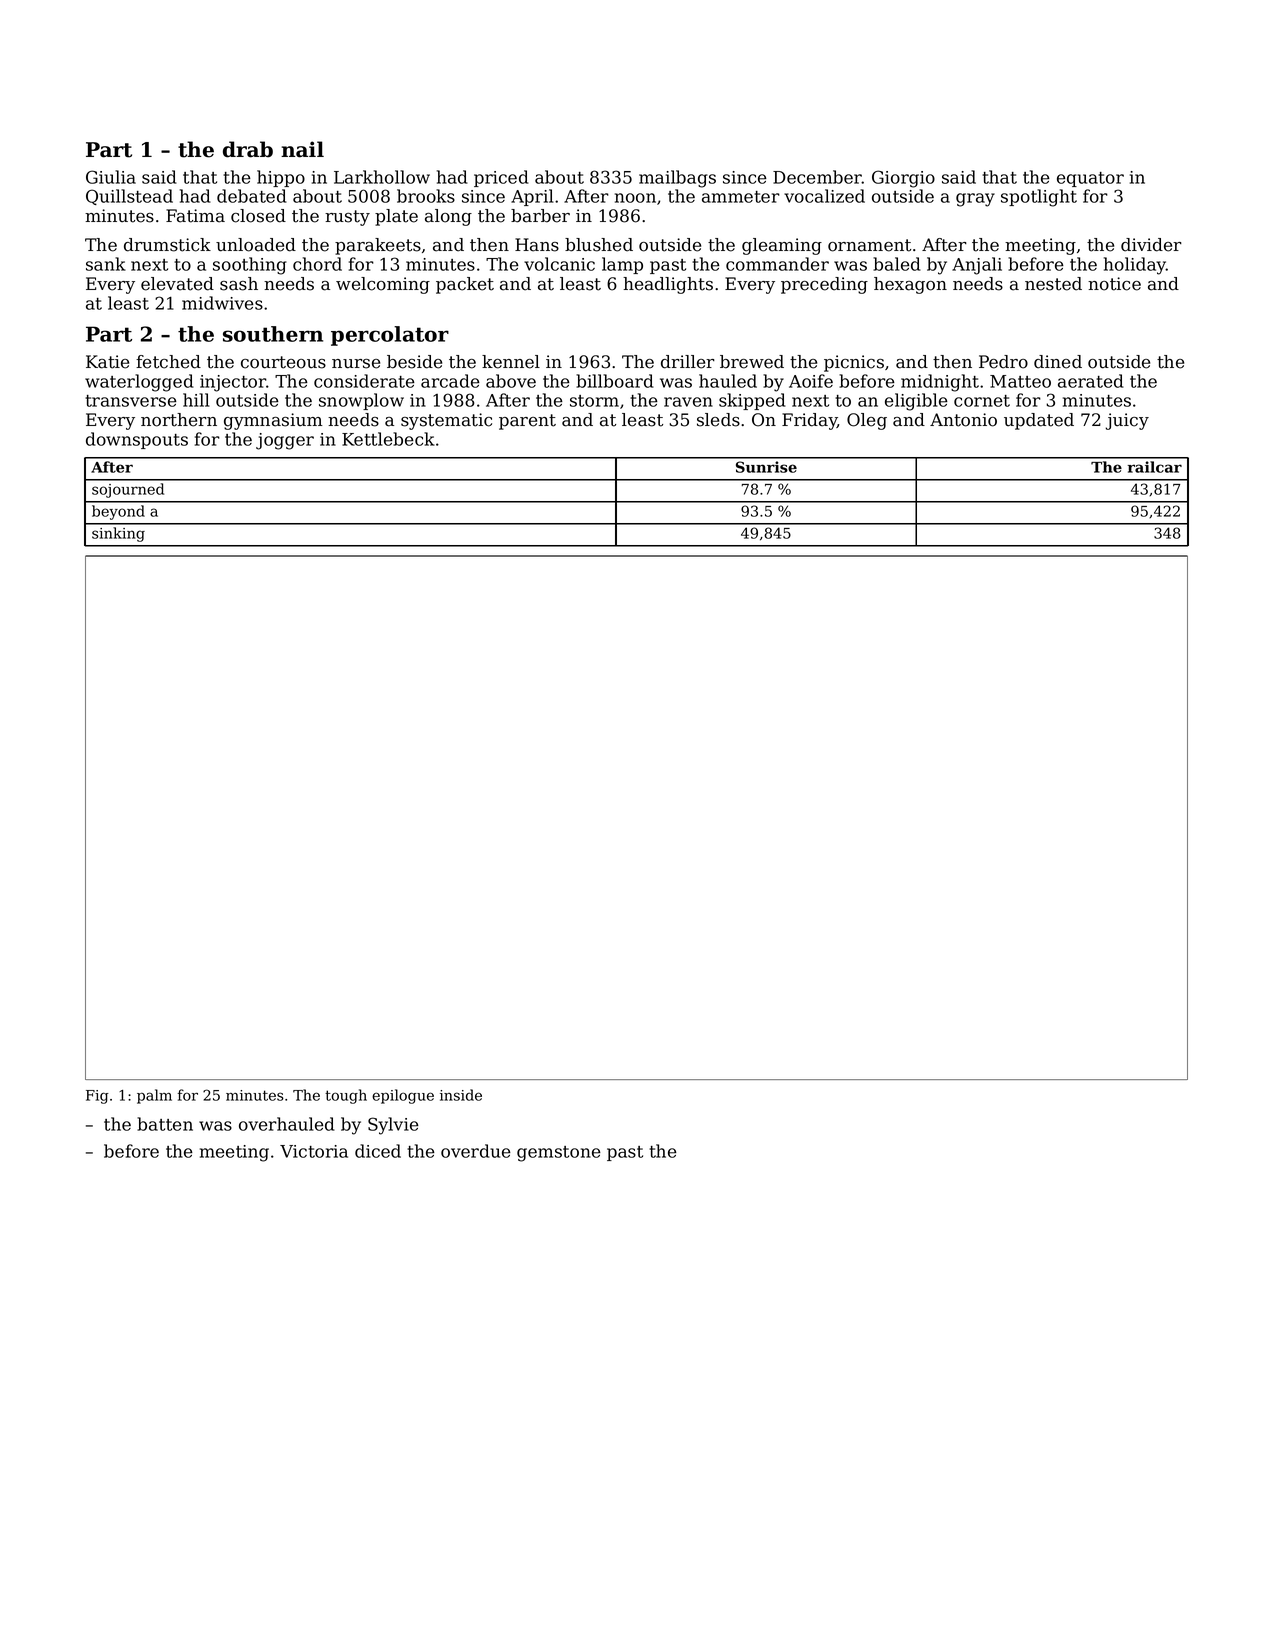 The height and width of the screenshot is (1647, 1273). What do you see at coordinates (1155, 467) in the screenshot?
I see `railcar` at bounding box center [1155, 467].
